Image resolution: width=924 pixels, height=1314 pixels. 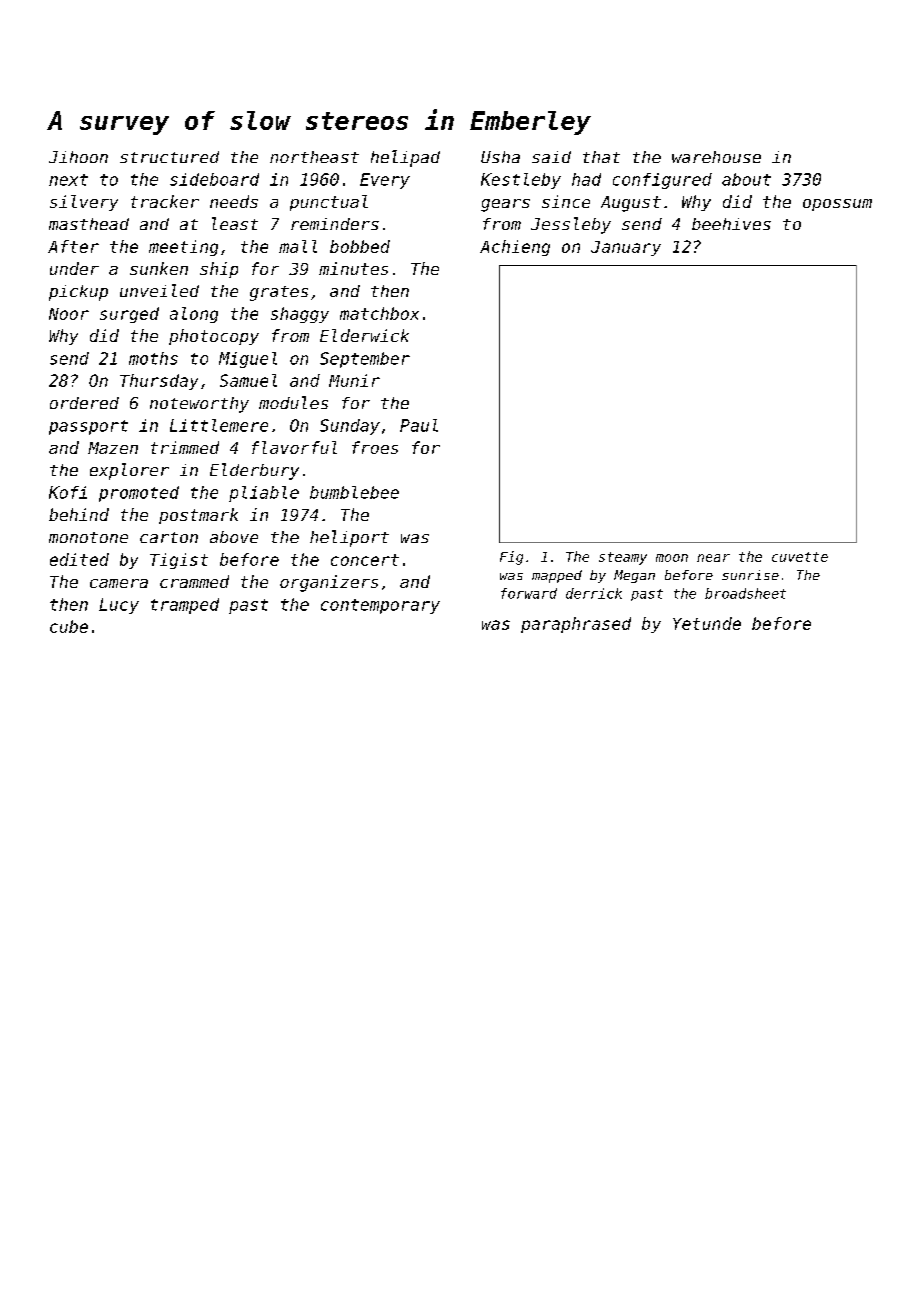 What do you see at coordinates (375, 447) in the image?
I see `froes` at bounding box center [375, 447].
